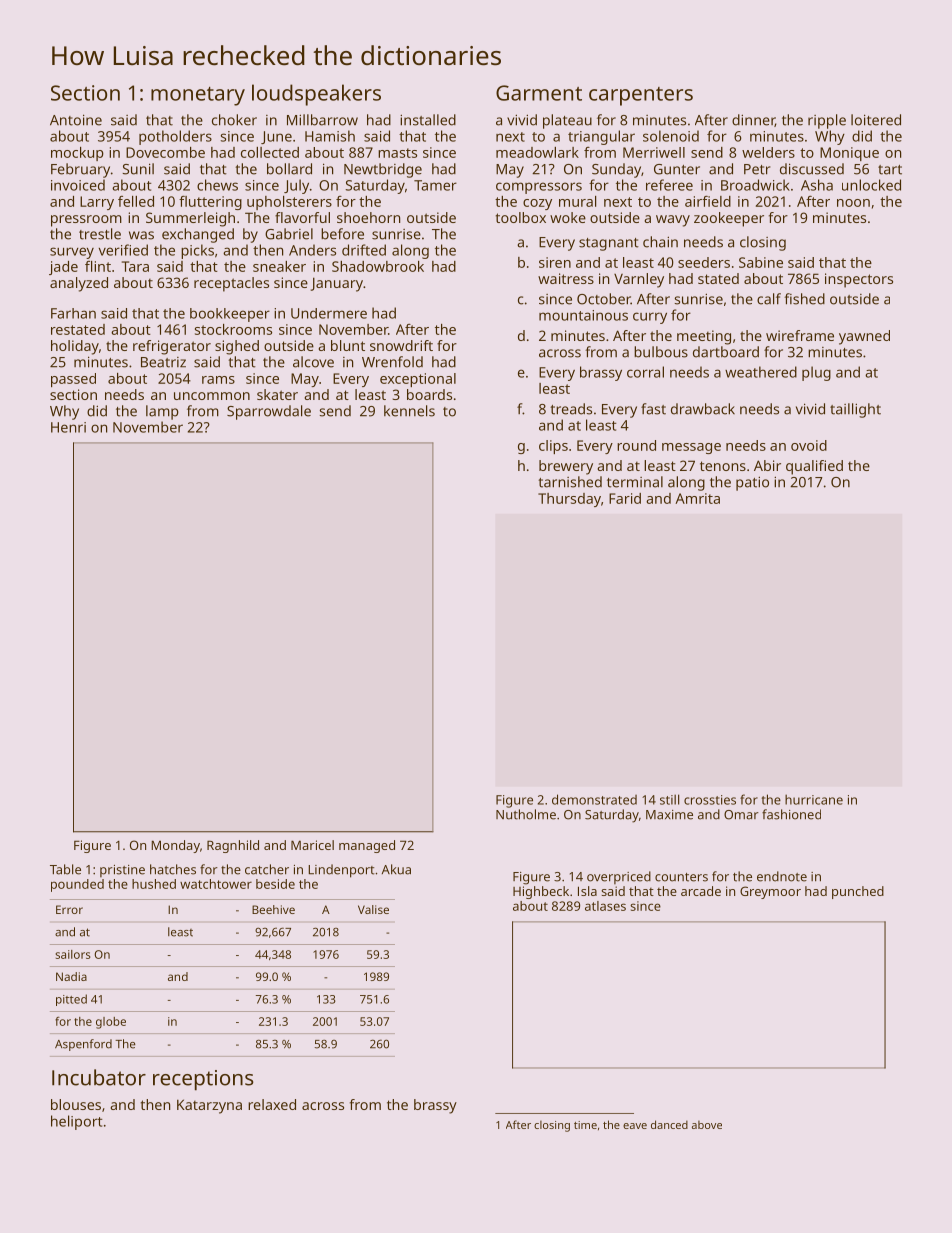 This screenshot has height=1233, width=952. I want to click on hurricane, so click(814, 799).
